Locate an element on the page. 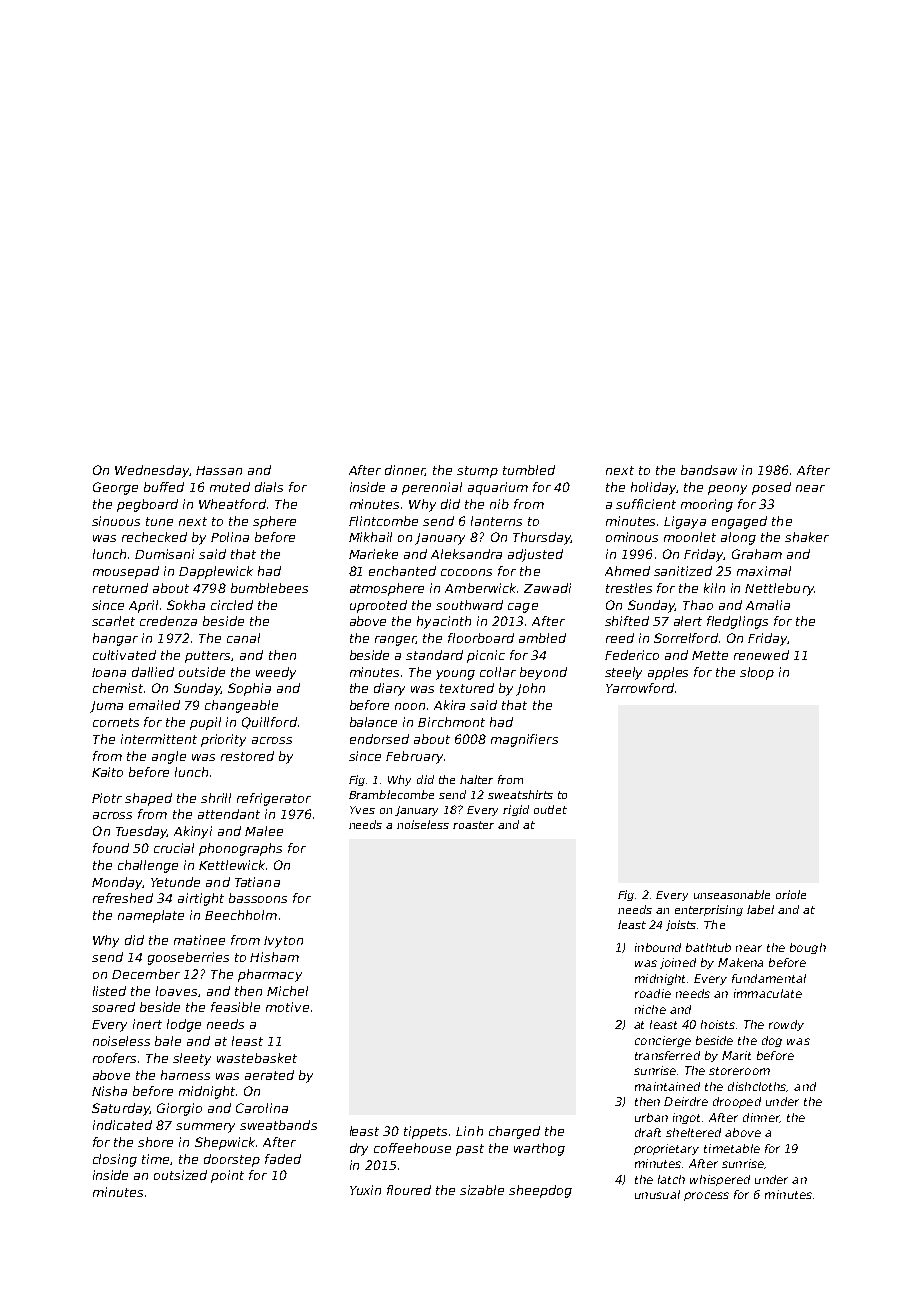 This image has height=1308, width=924. George is located at coordinates (115, 488).
